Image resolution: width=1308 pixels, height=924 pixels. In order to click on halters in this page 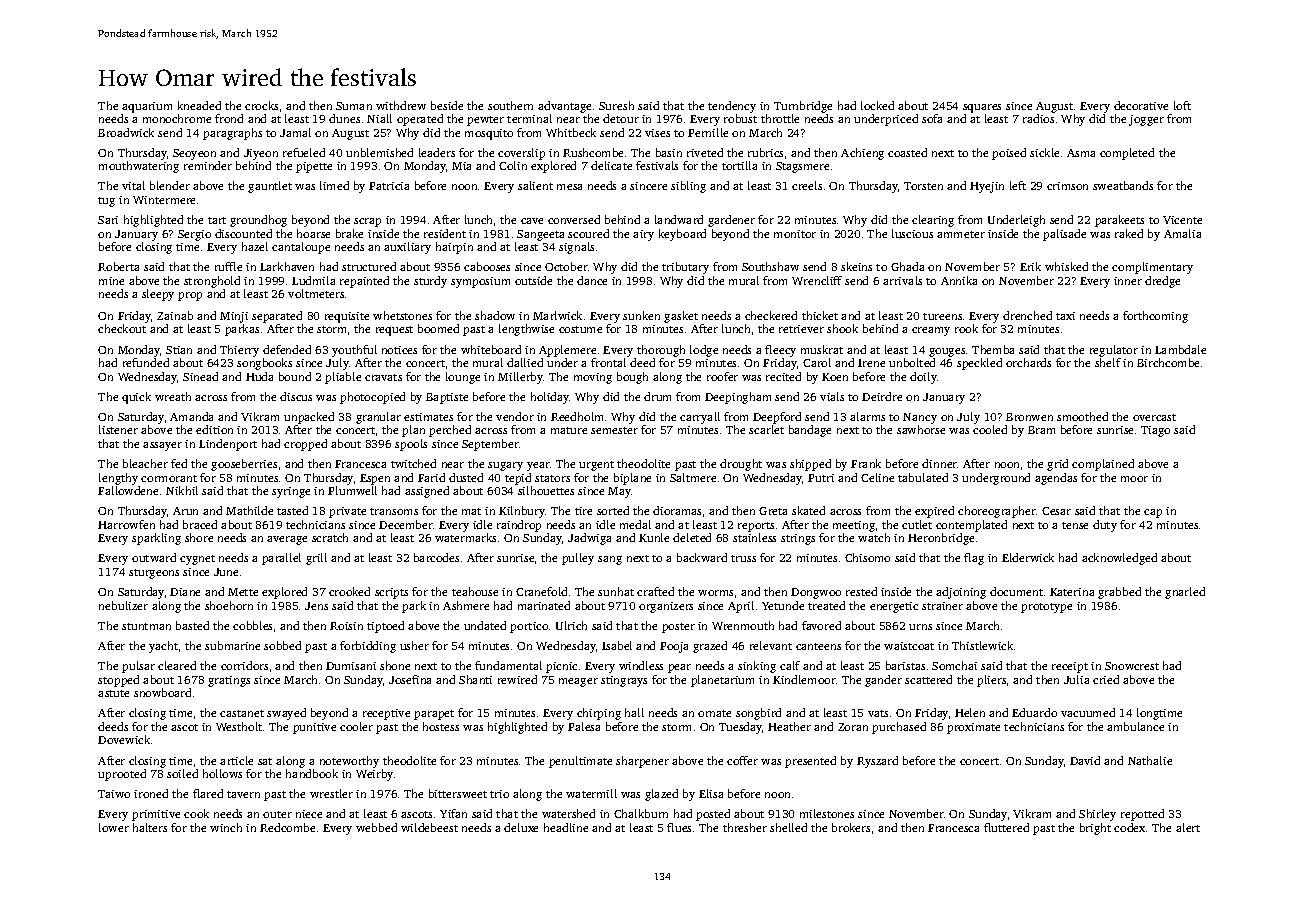, I will do `click(150, 827)`.
